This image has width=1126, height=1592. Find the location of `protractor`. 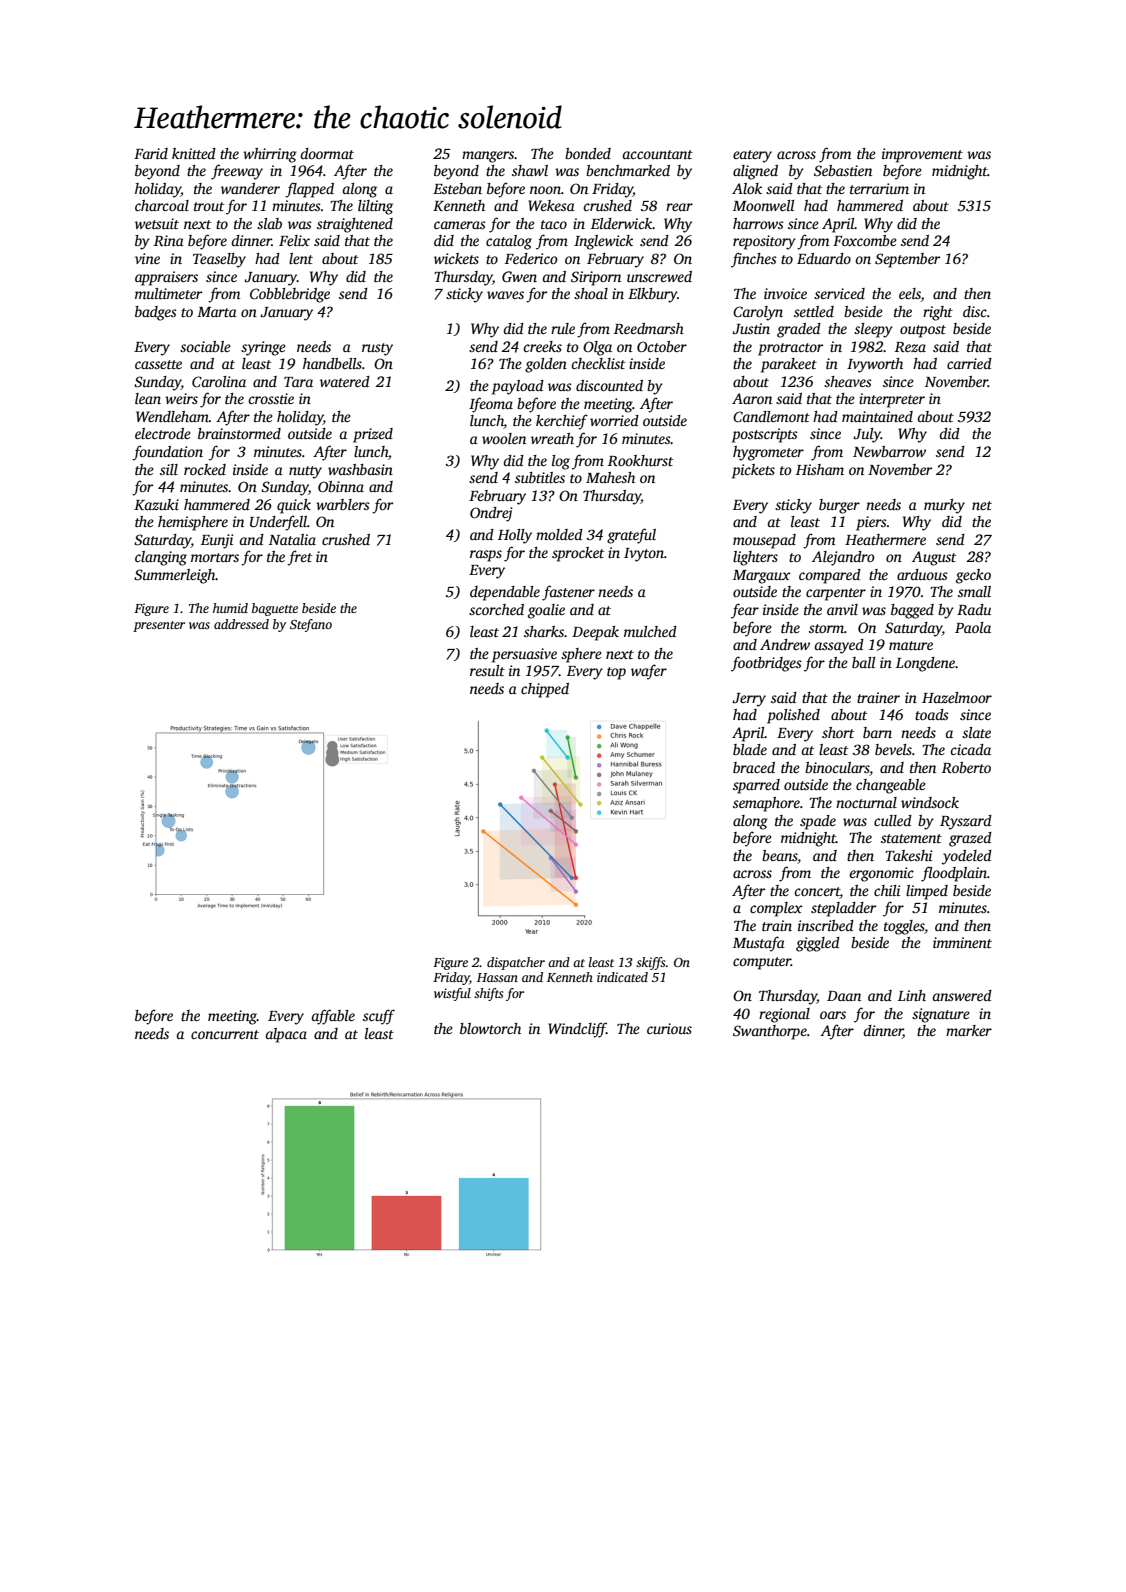

protractor is located at coordinates (790, 349).
